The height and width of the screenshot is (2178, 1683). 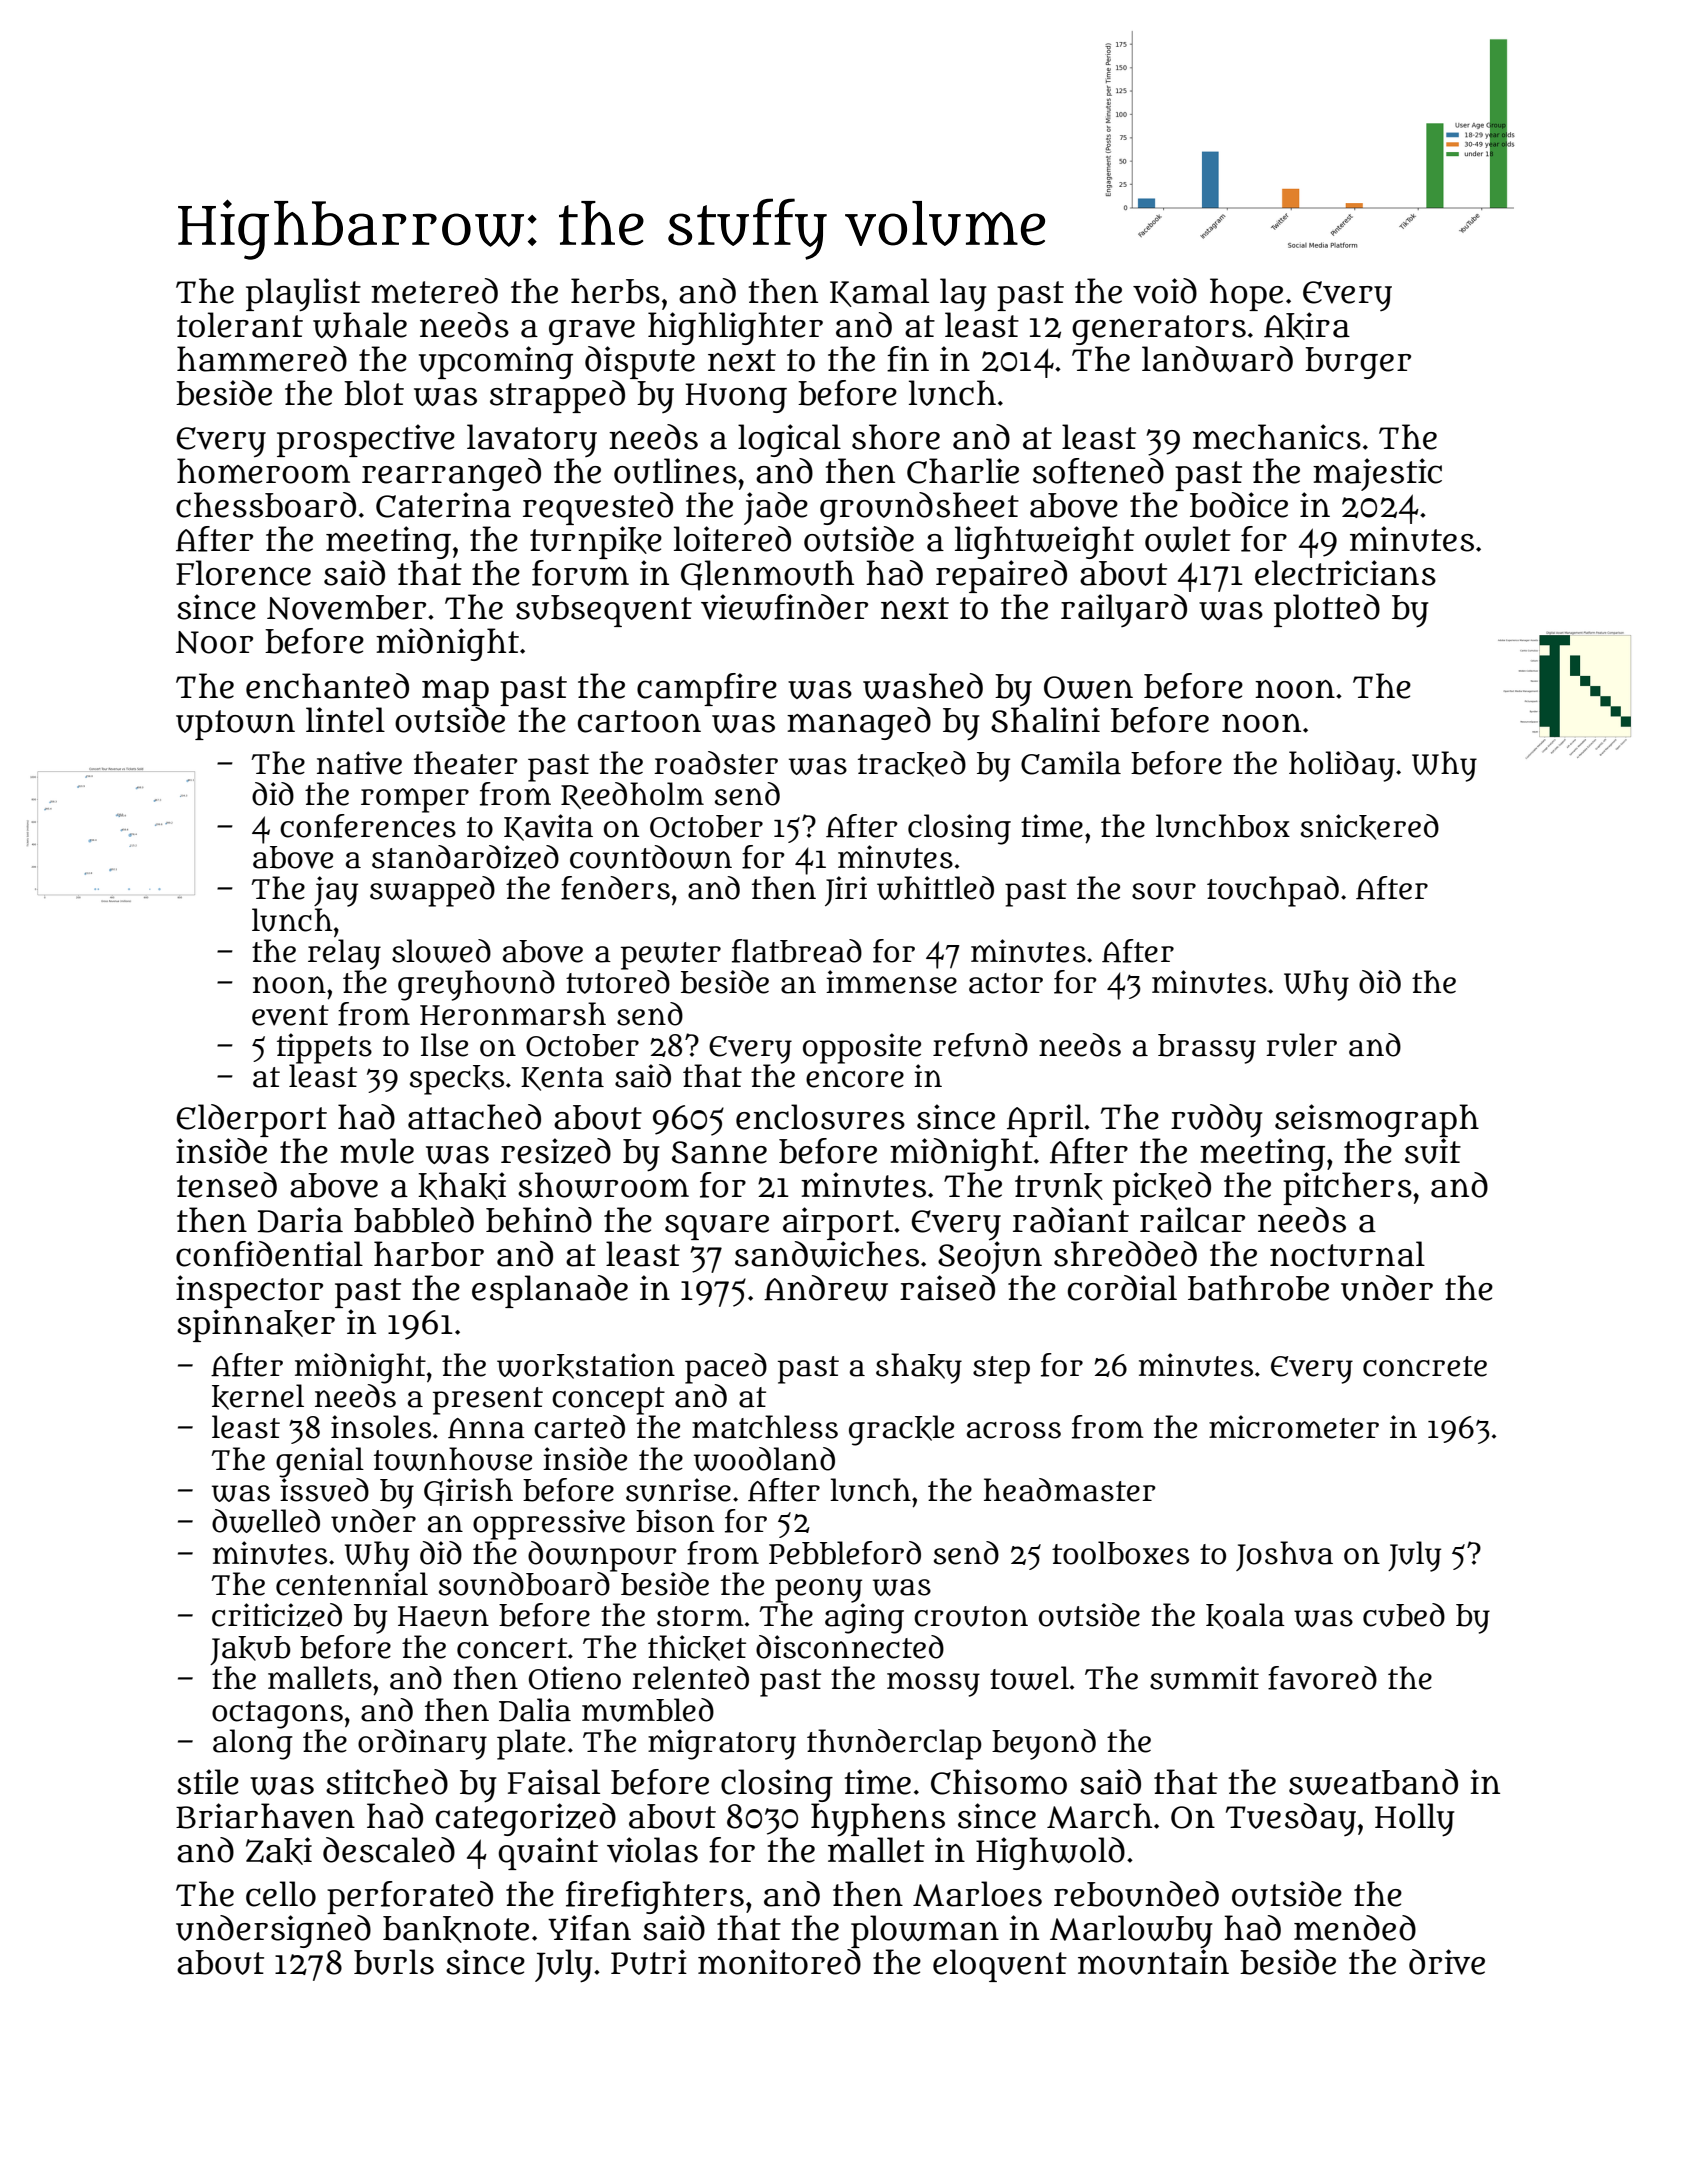 I want to click on hope, so click(x=1246, y=294).
